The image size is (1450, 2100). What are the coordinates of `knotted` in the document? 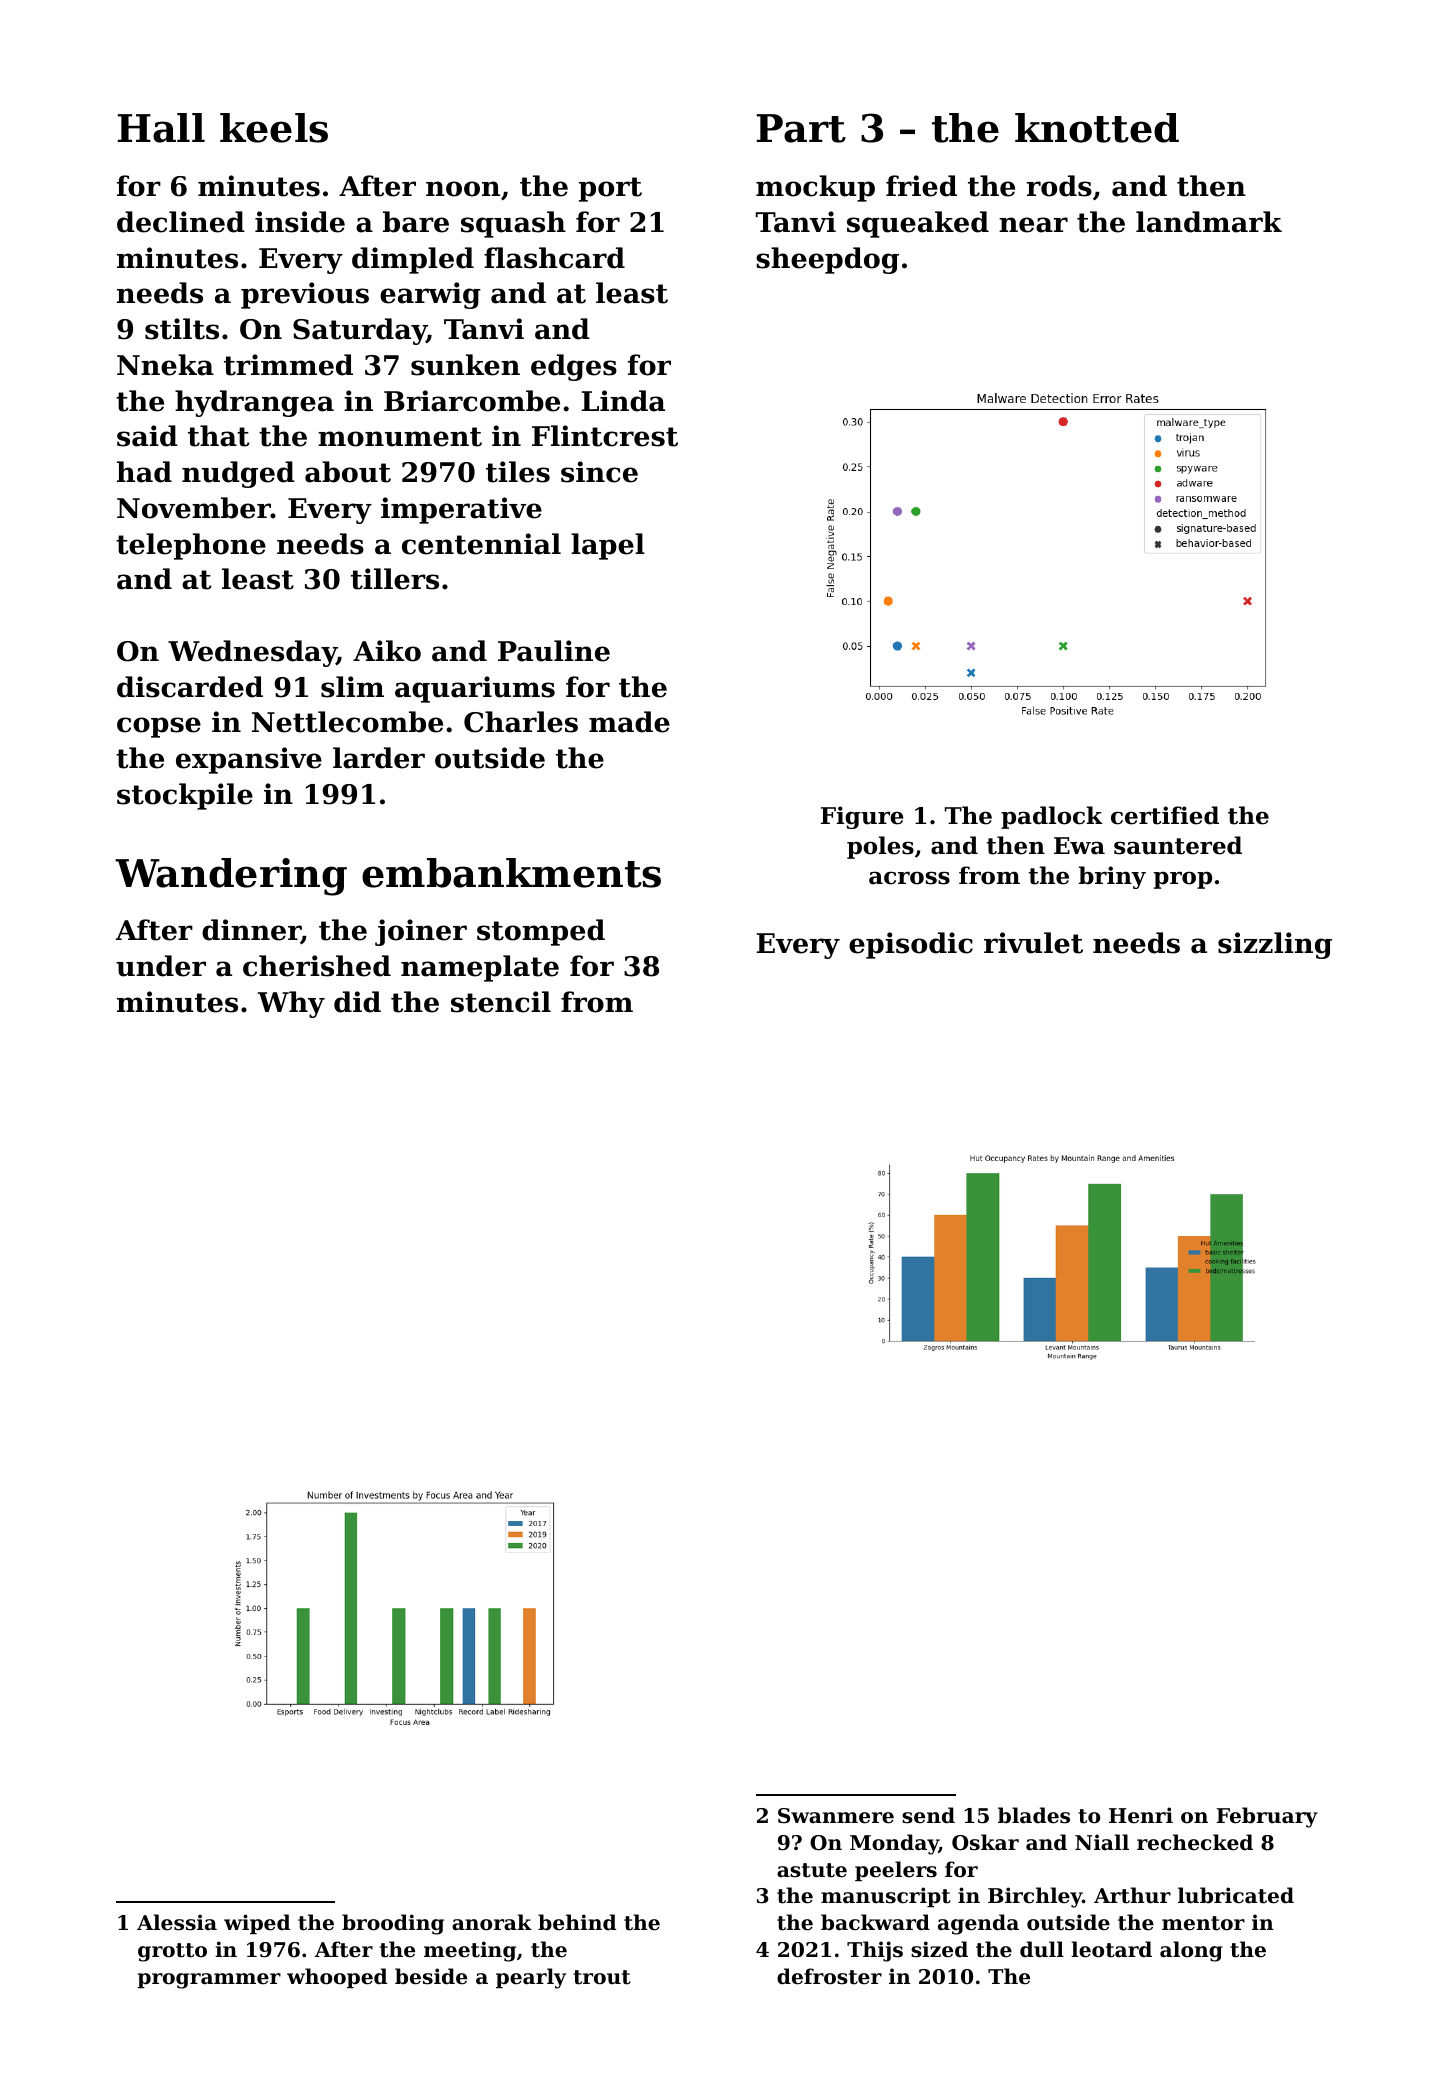 It's located at (1097, 128).
